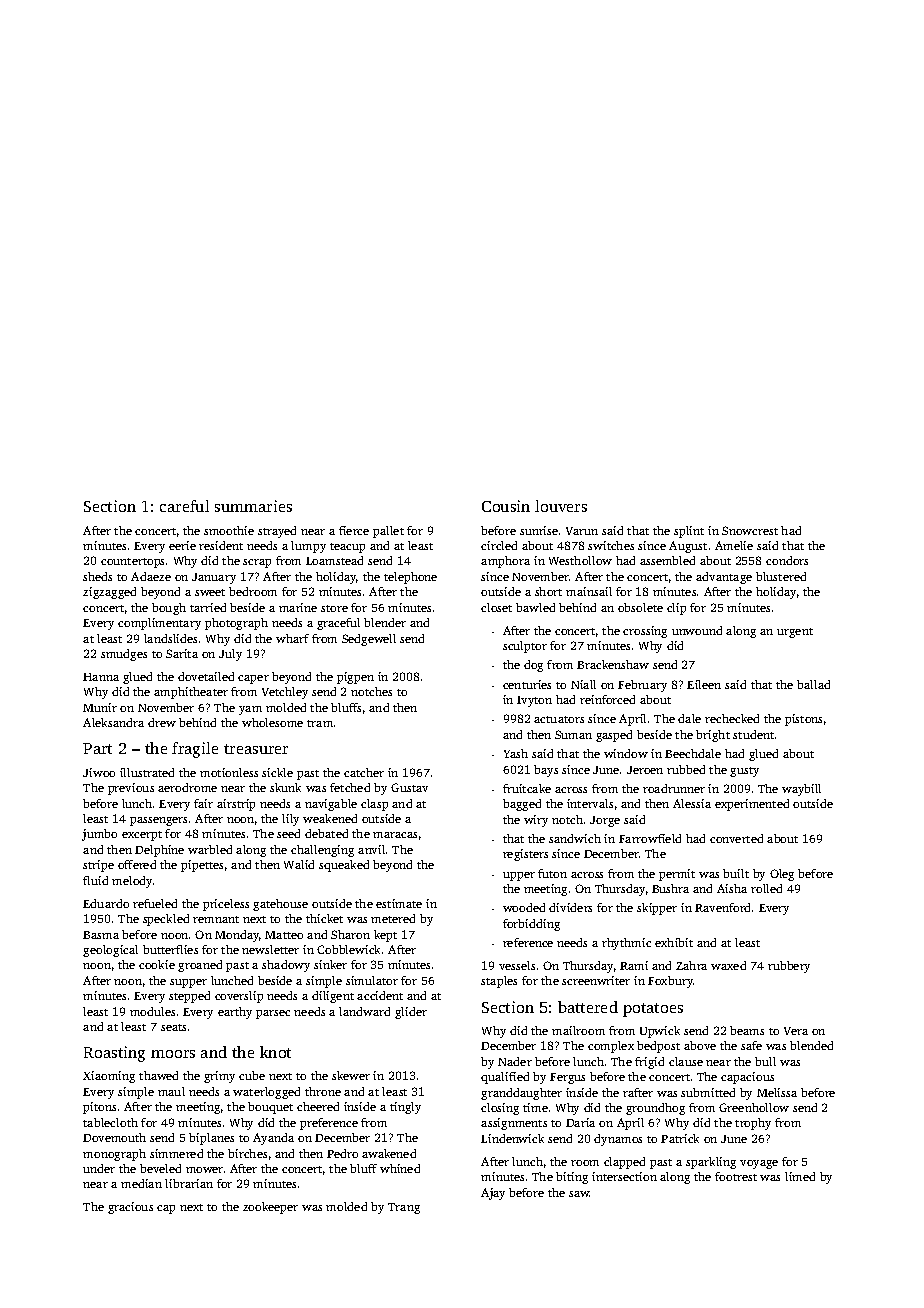 The width and height of the page is (924, 1308). What do you see at coordinates (221, 545) in the page?
I see `resident` at bounding box center [221, 545].
